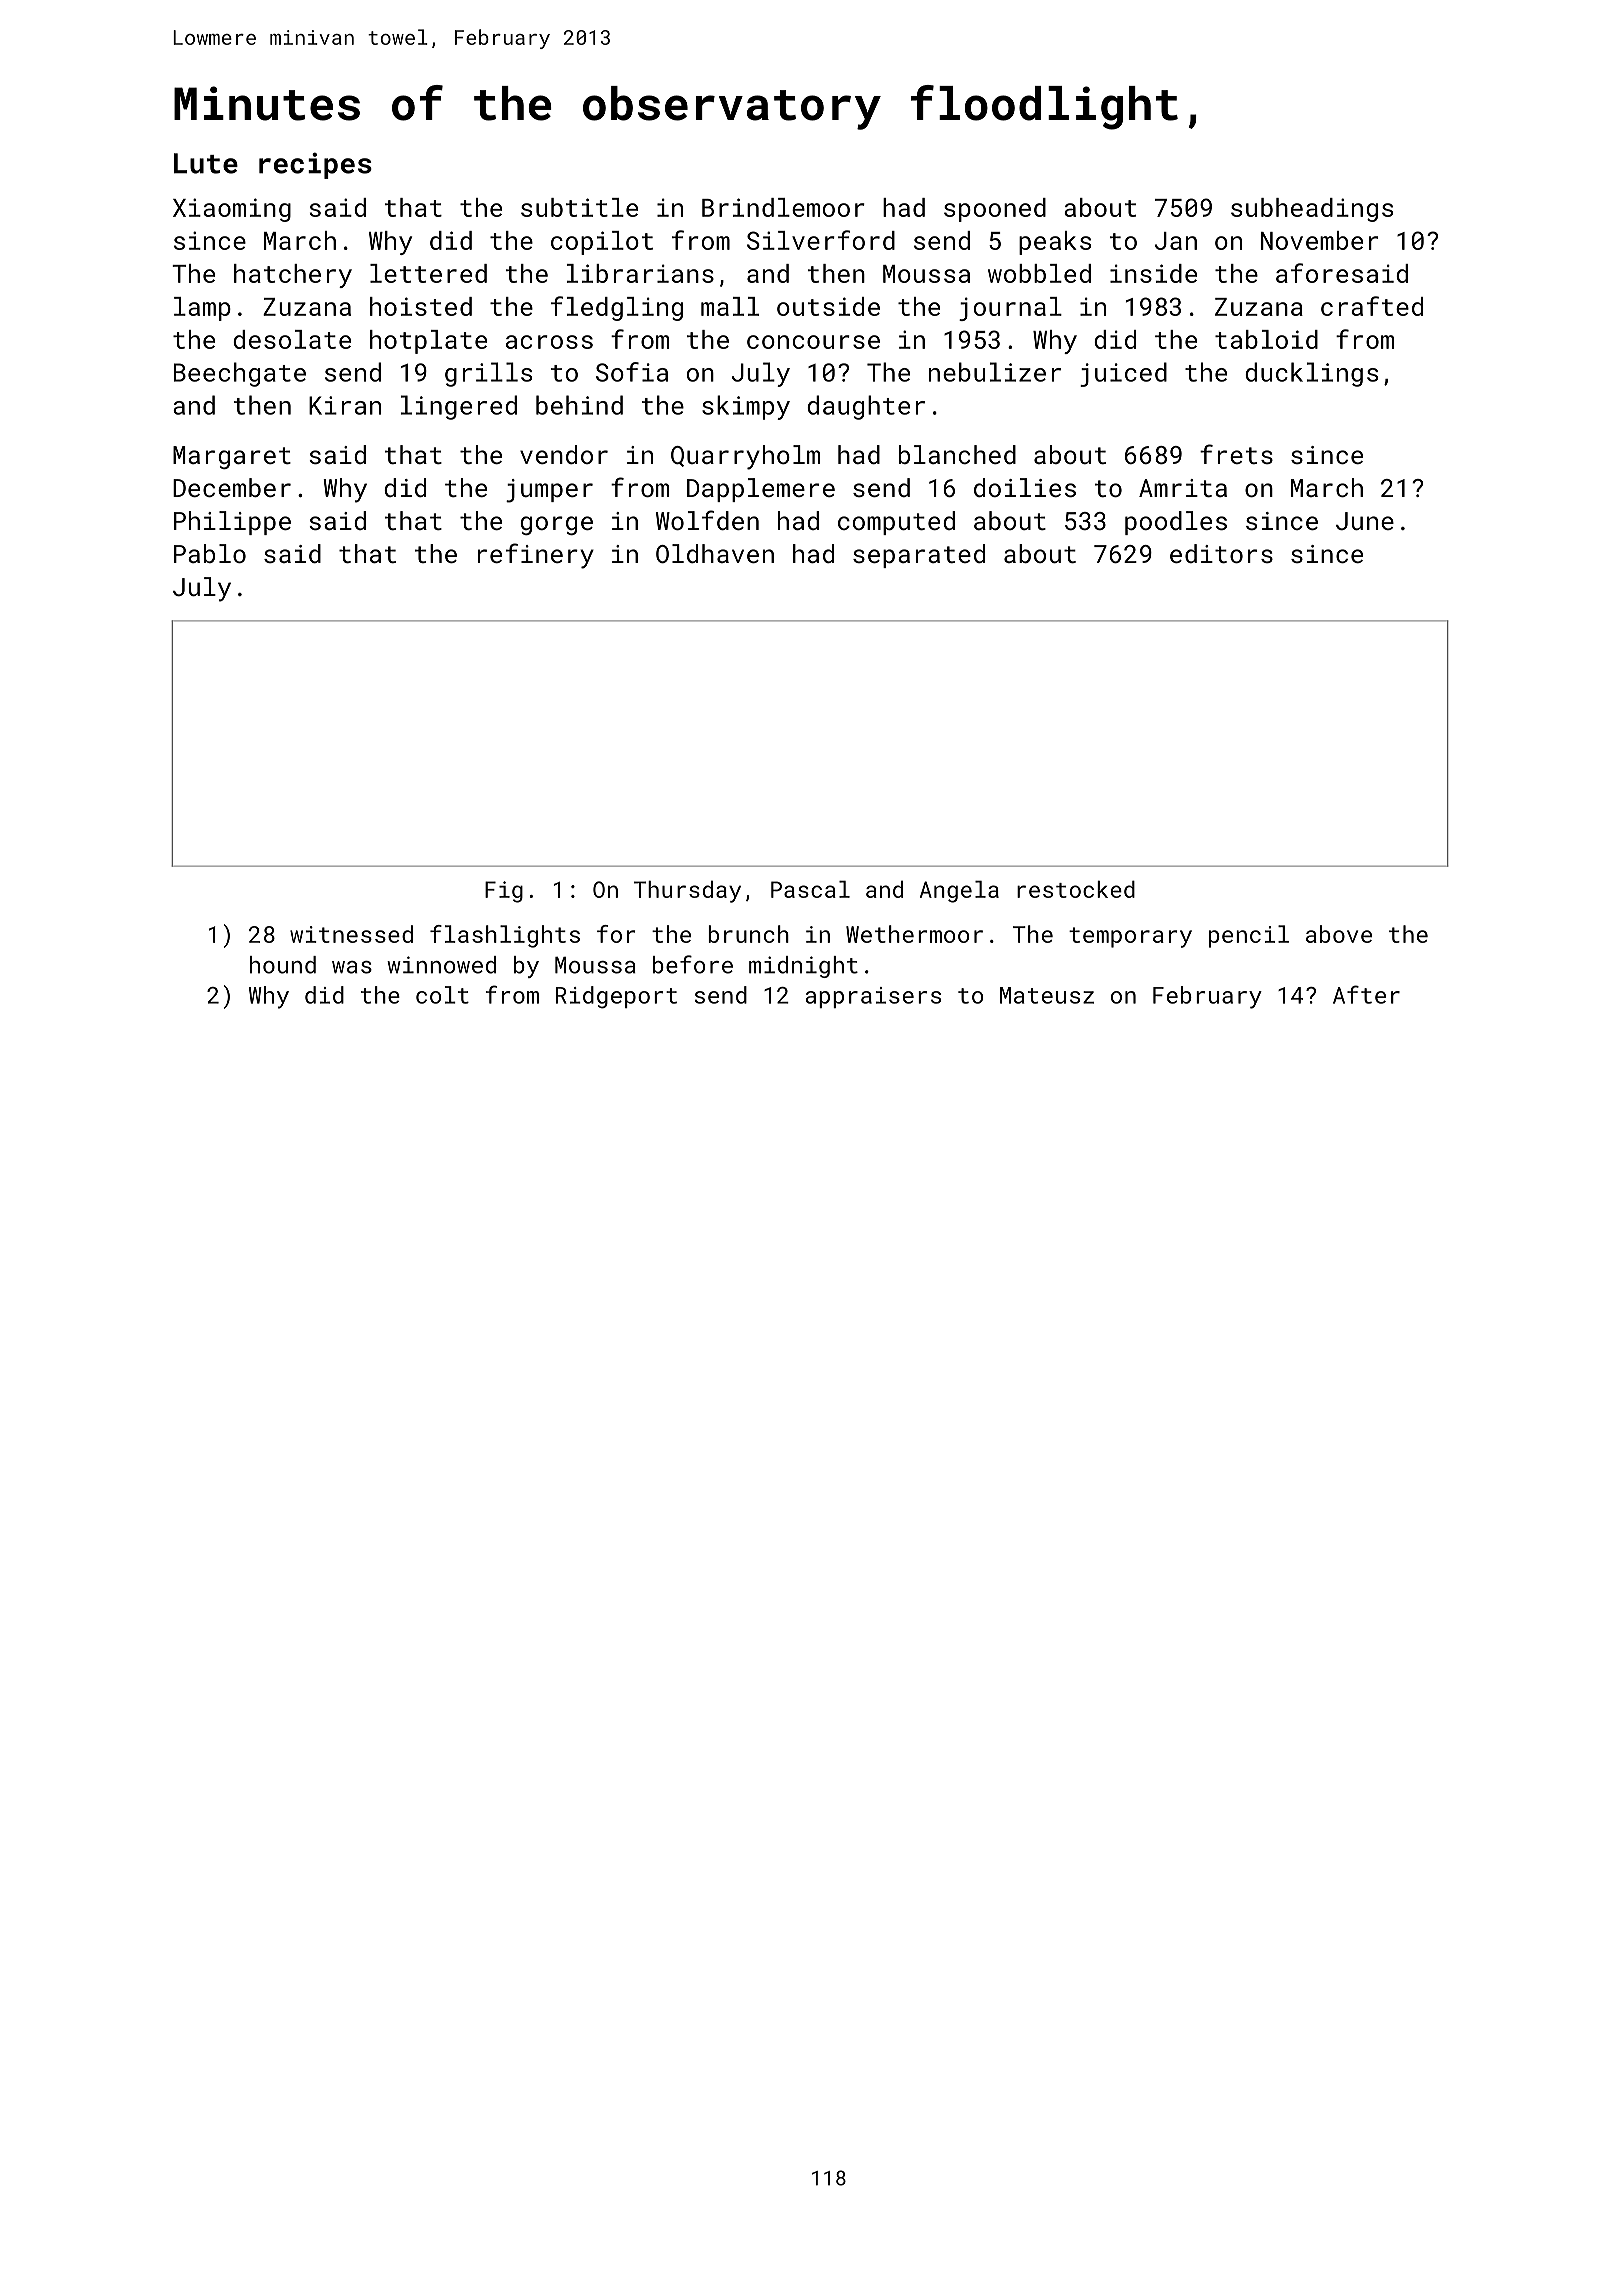 The image size is (1620, 2292). What do you see at coordinates (715, 553) in the page?
I see `Oldhaven` at bounding box center [715, 553].
